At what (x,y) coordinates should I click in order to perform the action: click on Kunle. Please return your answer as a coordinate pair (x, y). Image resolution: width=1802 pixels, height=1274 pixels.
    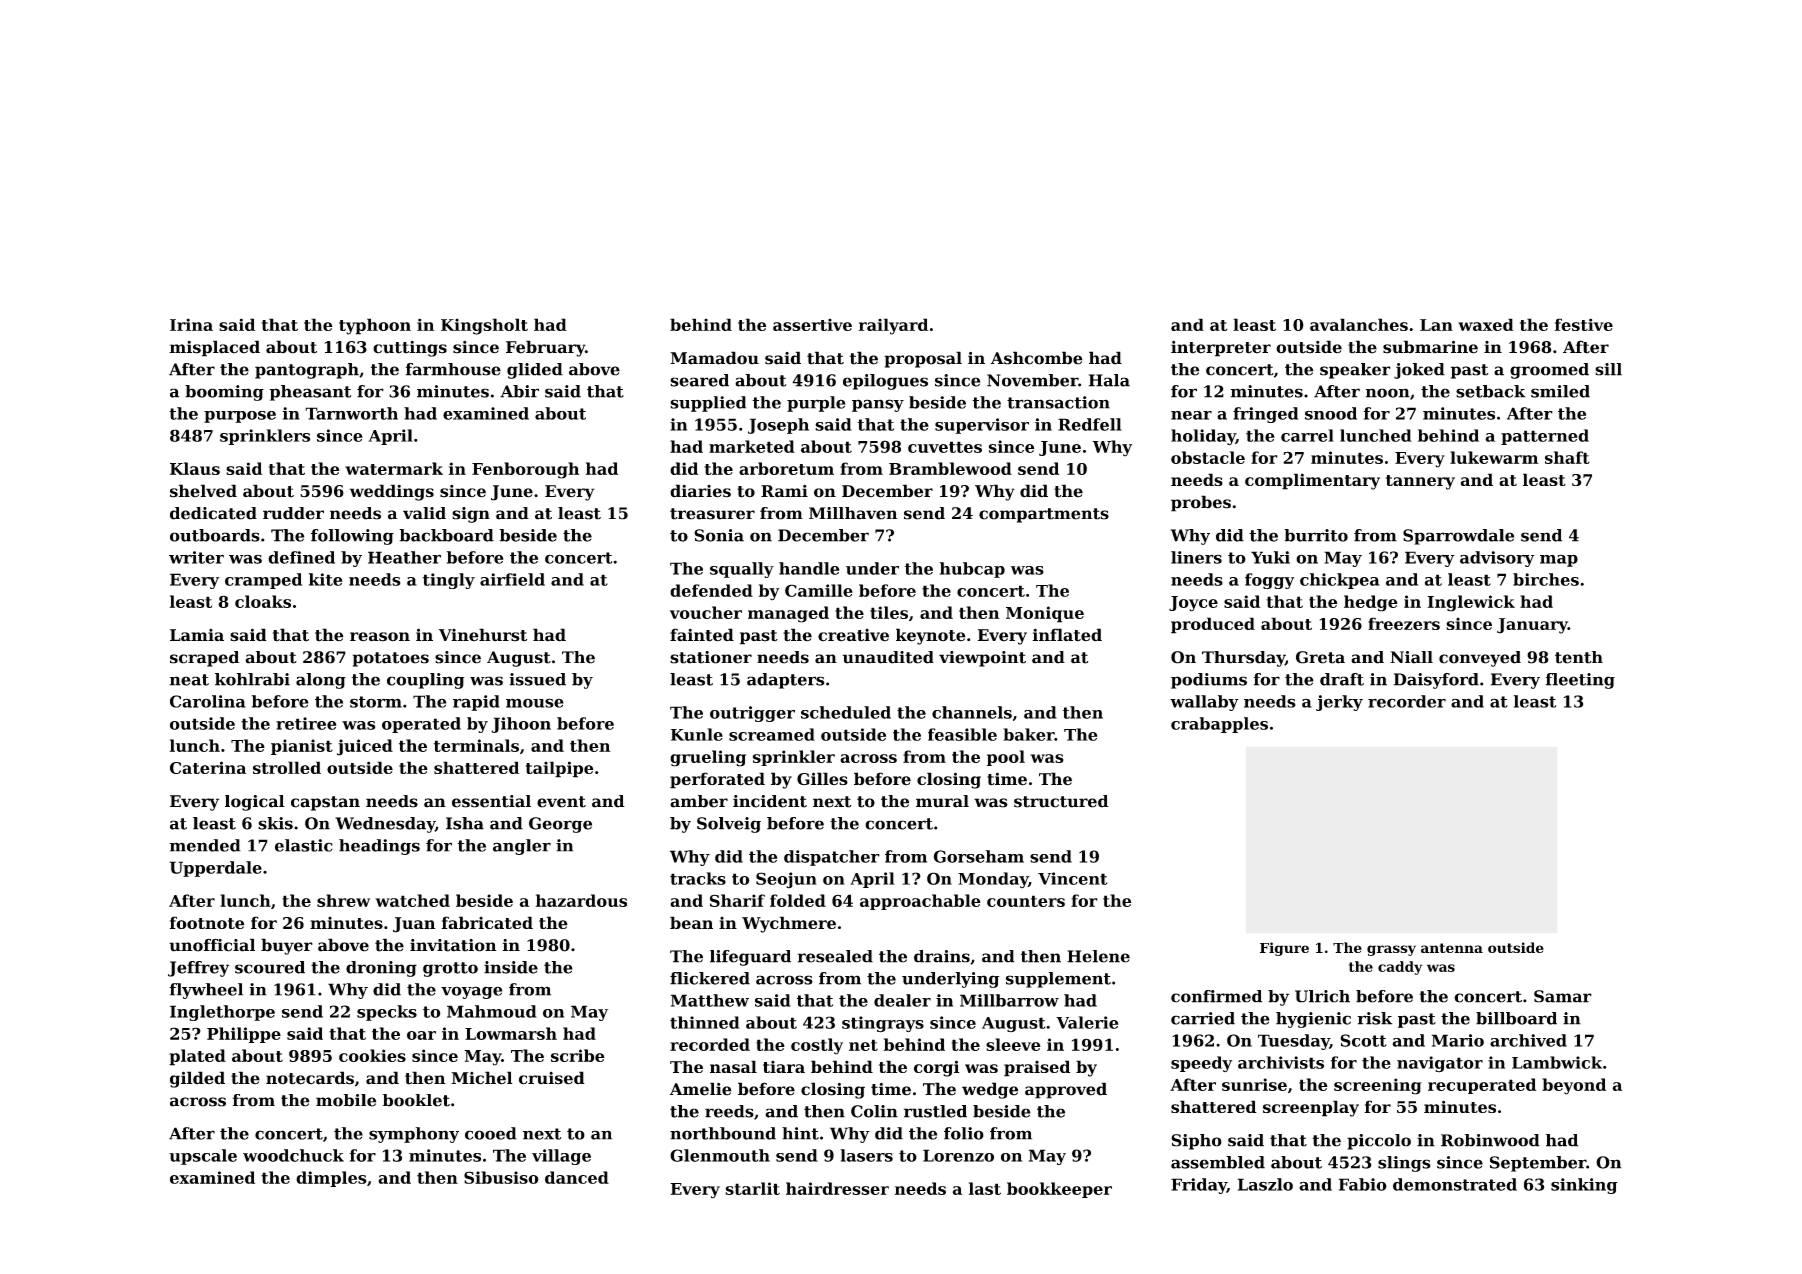
    Looking at the image, I should click on (697, 734).
